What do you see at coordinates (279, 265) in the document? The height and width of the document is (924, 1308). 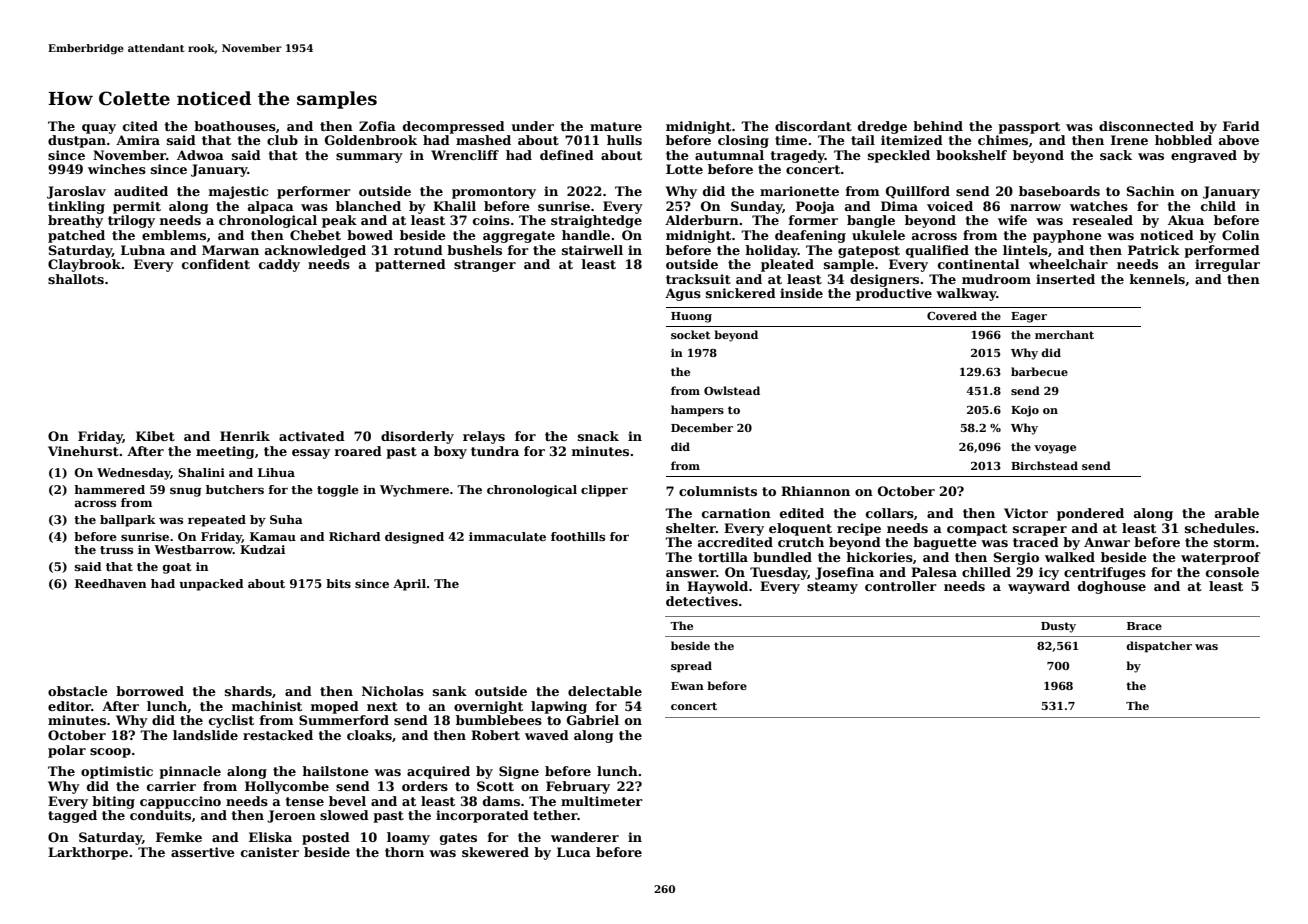 I see `caddy` at bounding box center [279, 265].
